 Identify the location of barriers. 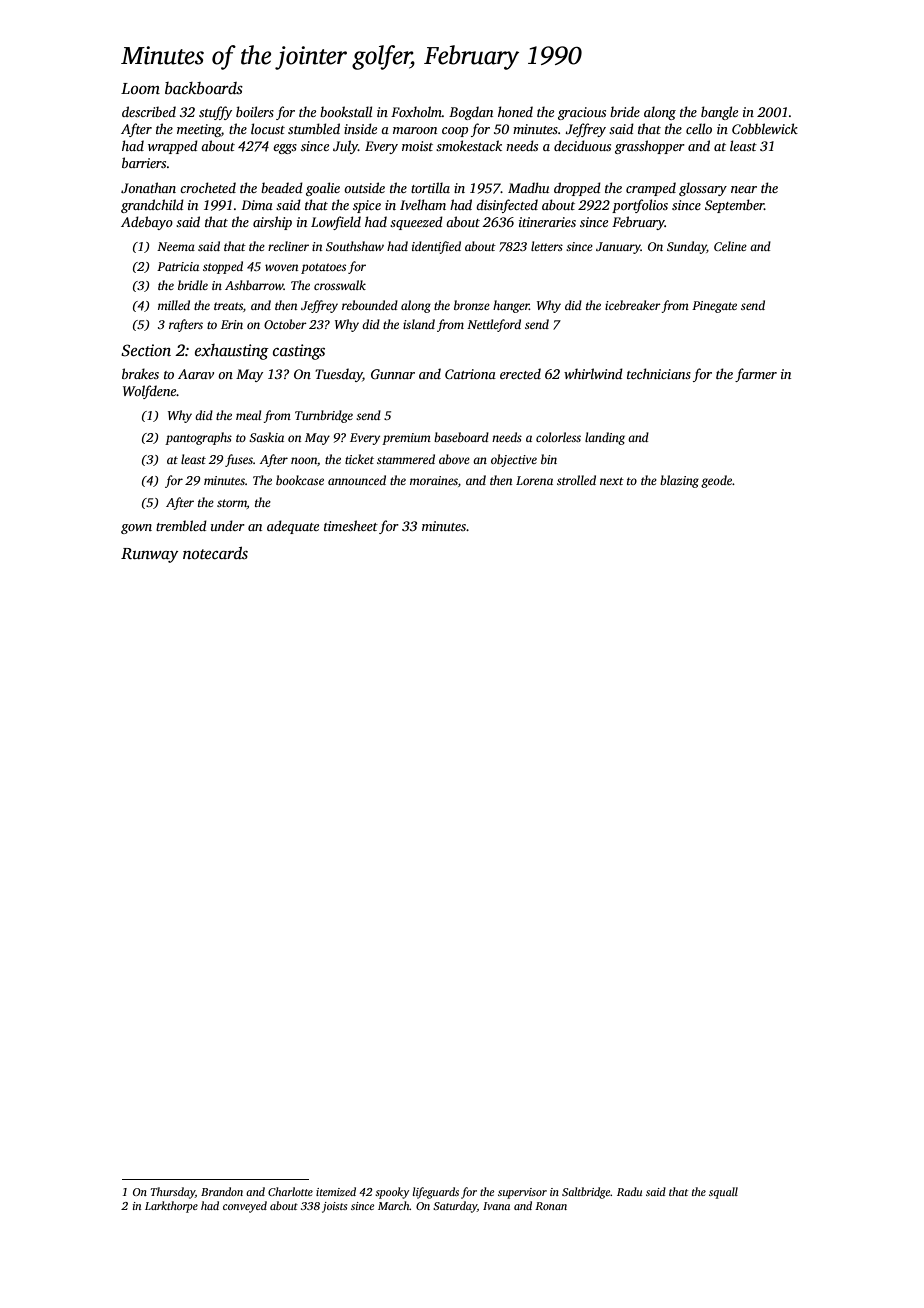
(144, 162).
